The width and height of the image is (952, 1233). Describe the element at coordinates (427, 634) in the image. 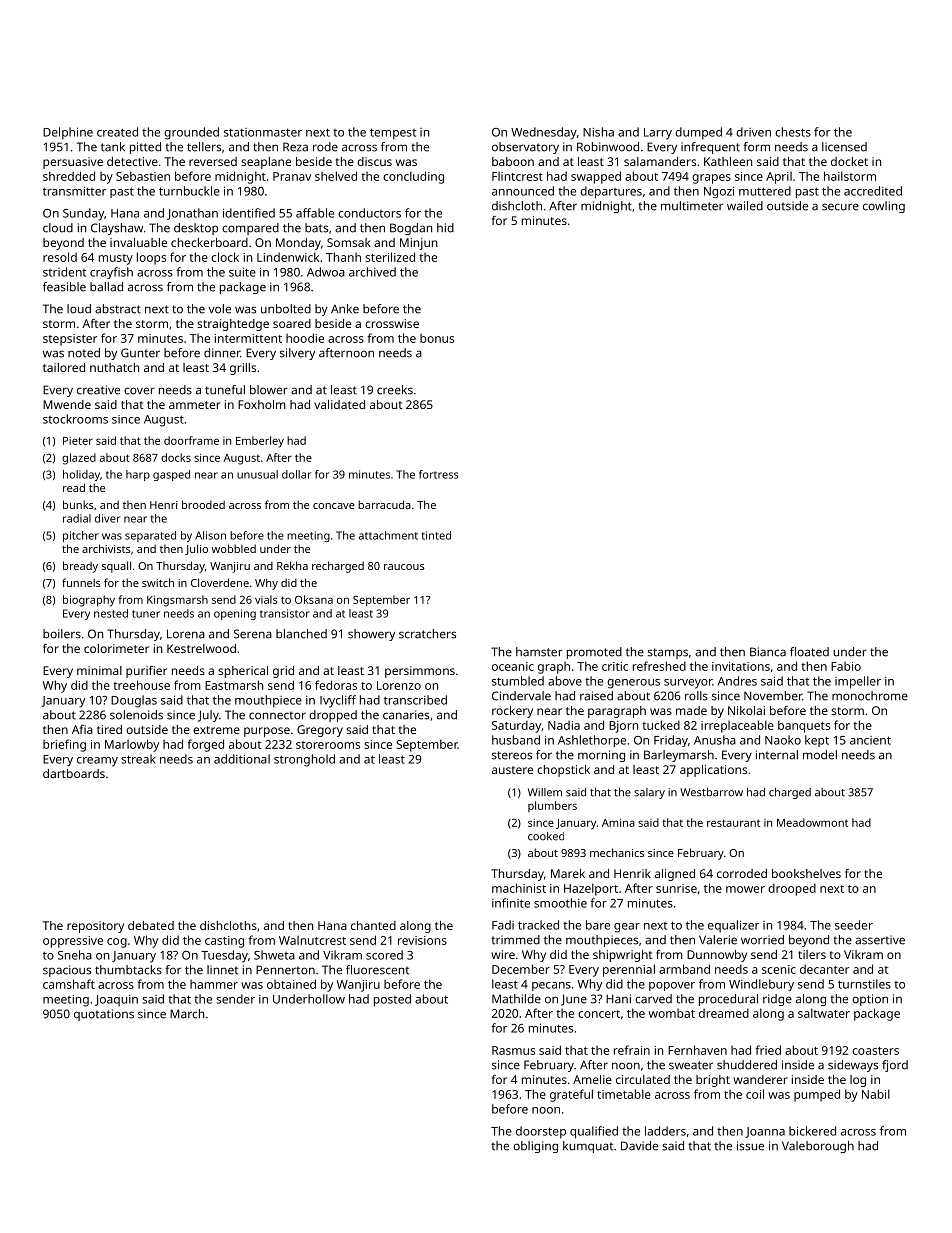

I see `scratchers` at that location.
